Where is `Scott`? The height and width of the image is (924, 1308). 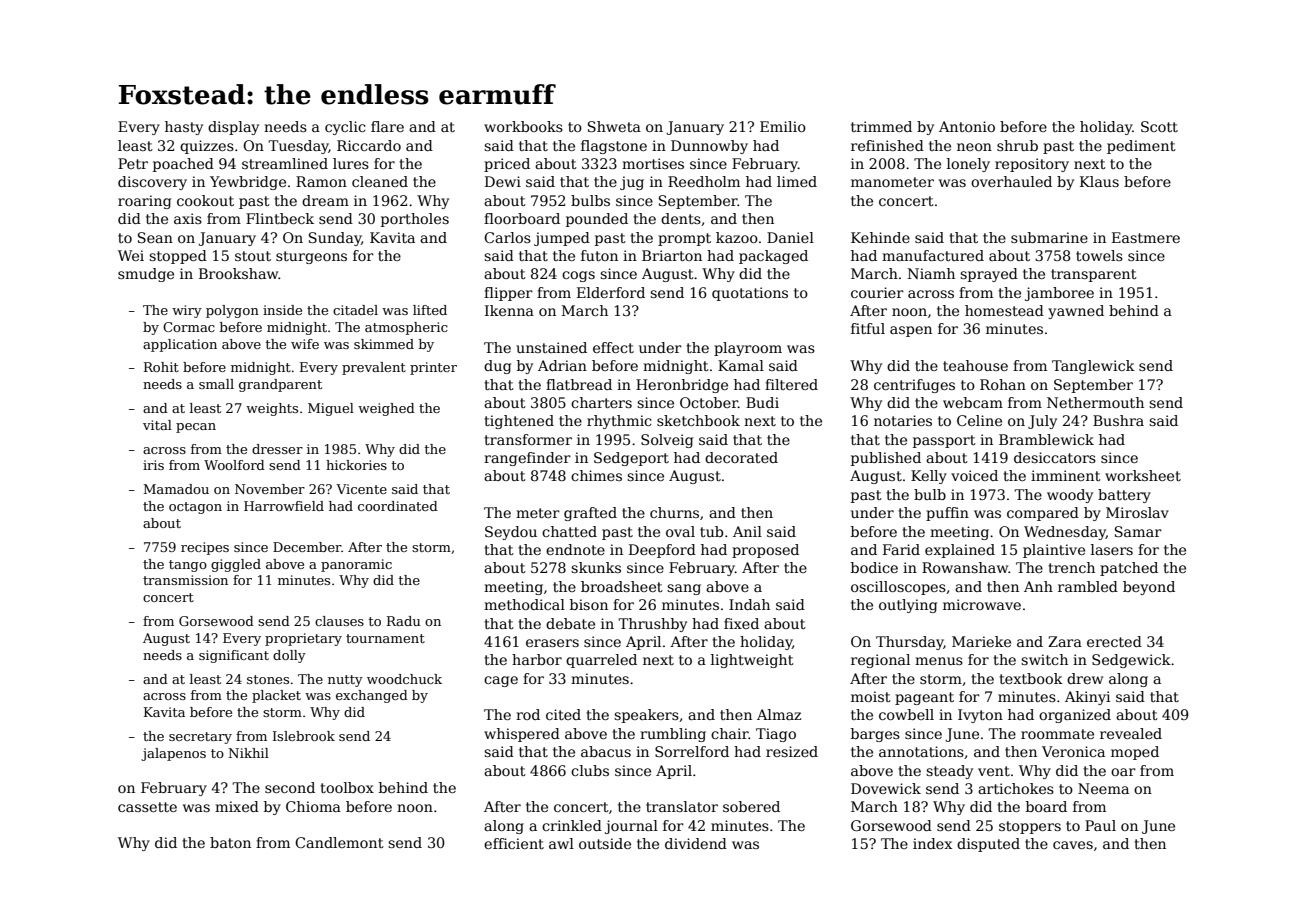 Scott is located at coordinates (1159, 126).
